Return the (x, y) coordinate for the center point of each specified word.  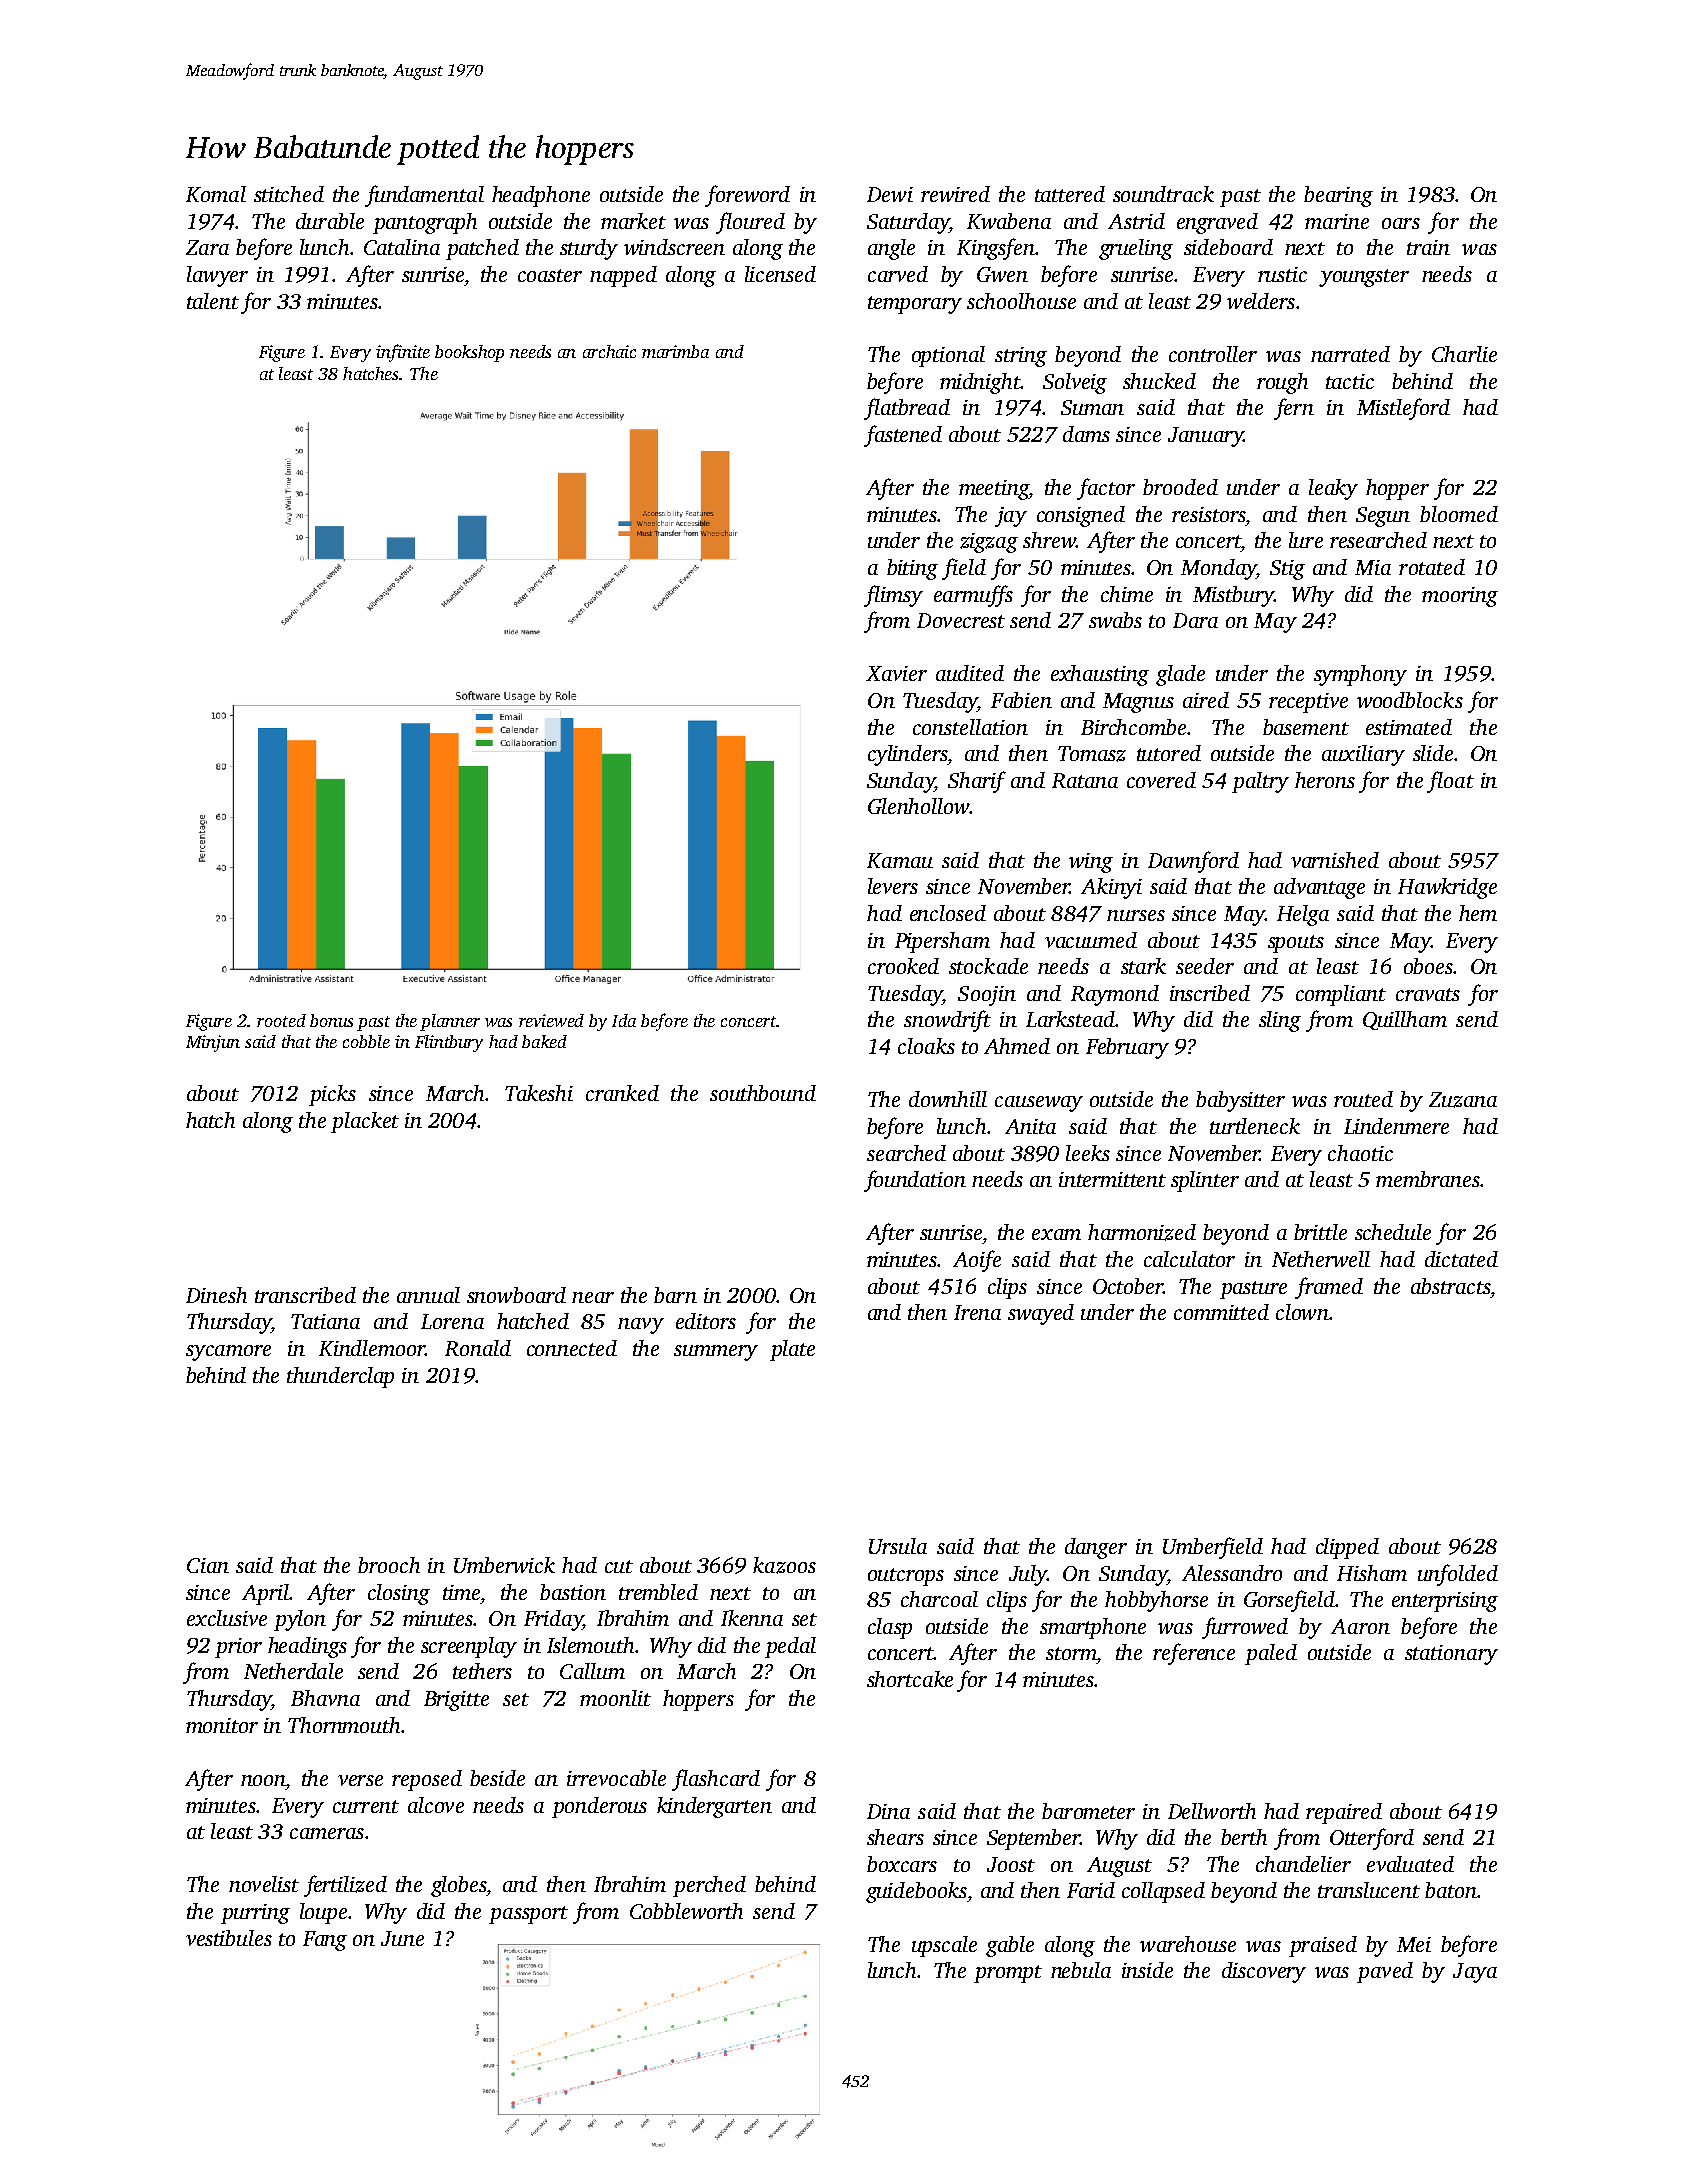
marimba (675, 351)
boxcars (902, 1864)
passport (528, 1915)
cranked (622, 1093)
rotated (1432, 567)
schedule (1393, 1232)
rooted (281, 1020)
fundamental (424, 196)
